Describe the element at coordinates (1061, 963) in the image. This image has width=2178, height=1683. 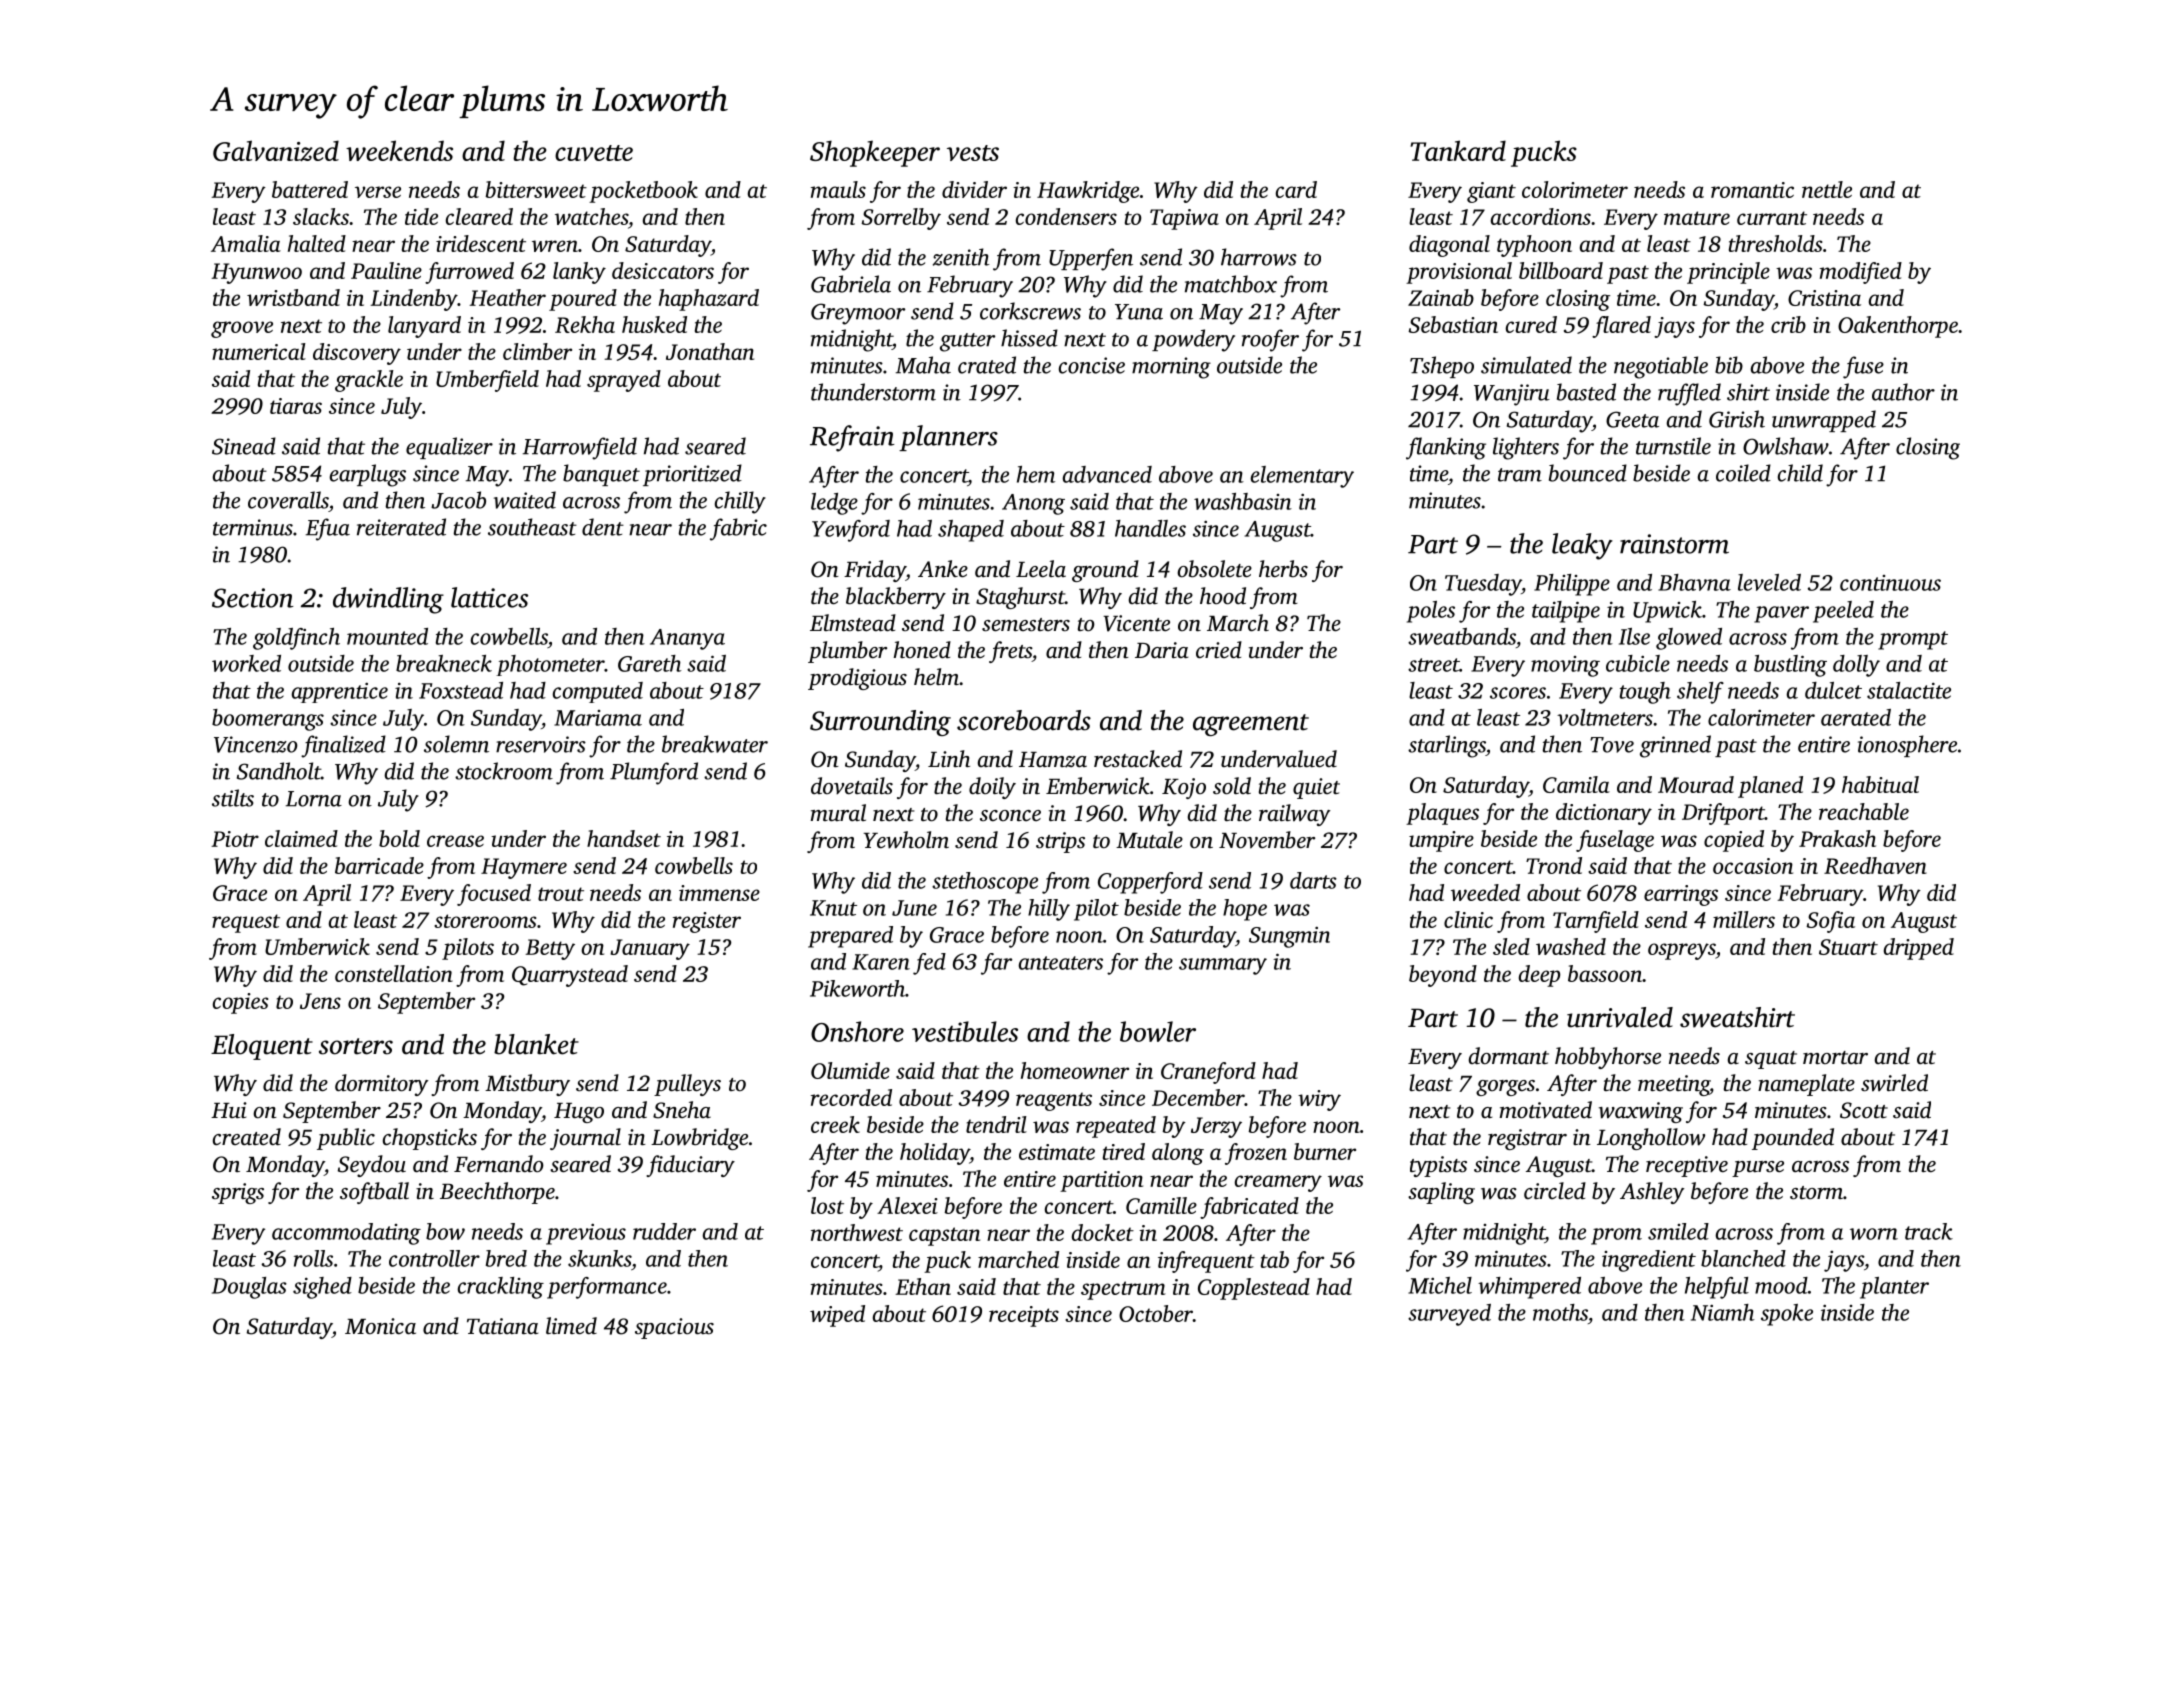
I see `anteaters` at that location.
